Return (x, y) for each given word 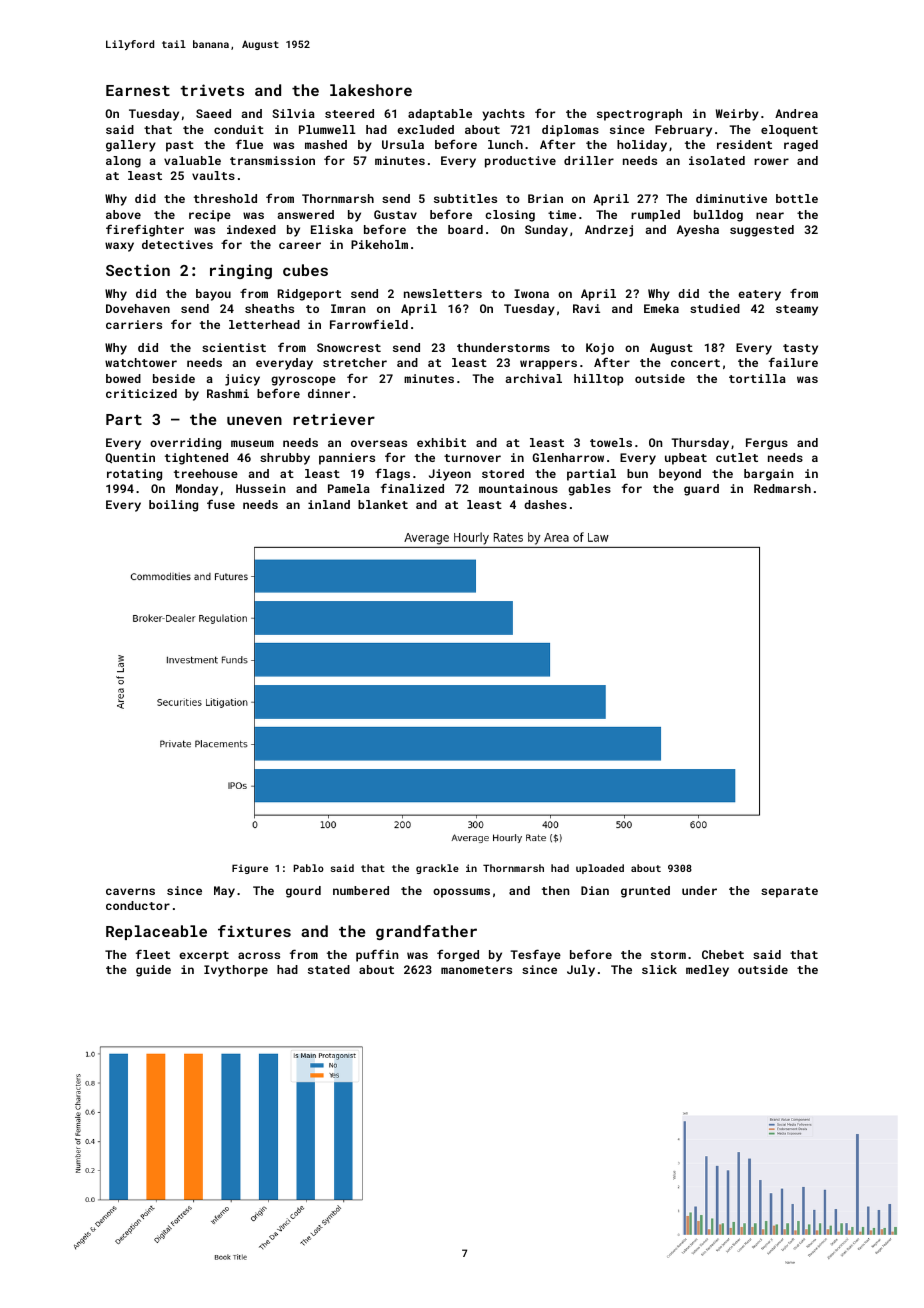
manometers (476, 970)
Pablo (309, 868)
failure (793, 362)
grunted (645, 892)
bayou (213, 295)
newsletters (443, 293)
